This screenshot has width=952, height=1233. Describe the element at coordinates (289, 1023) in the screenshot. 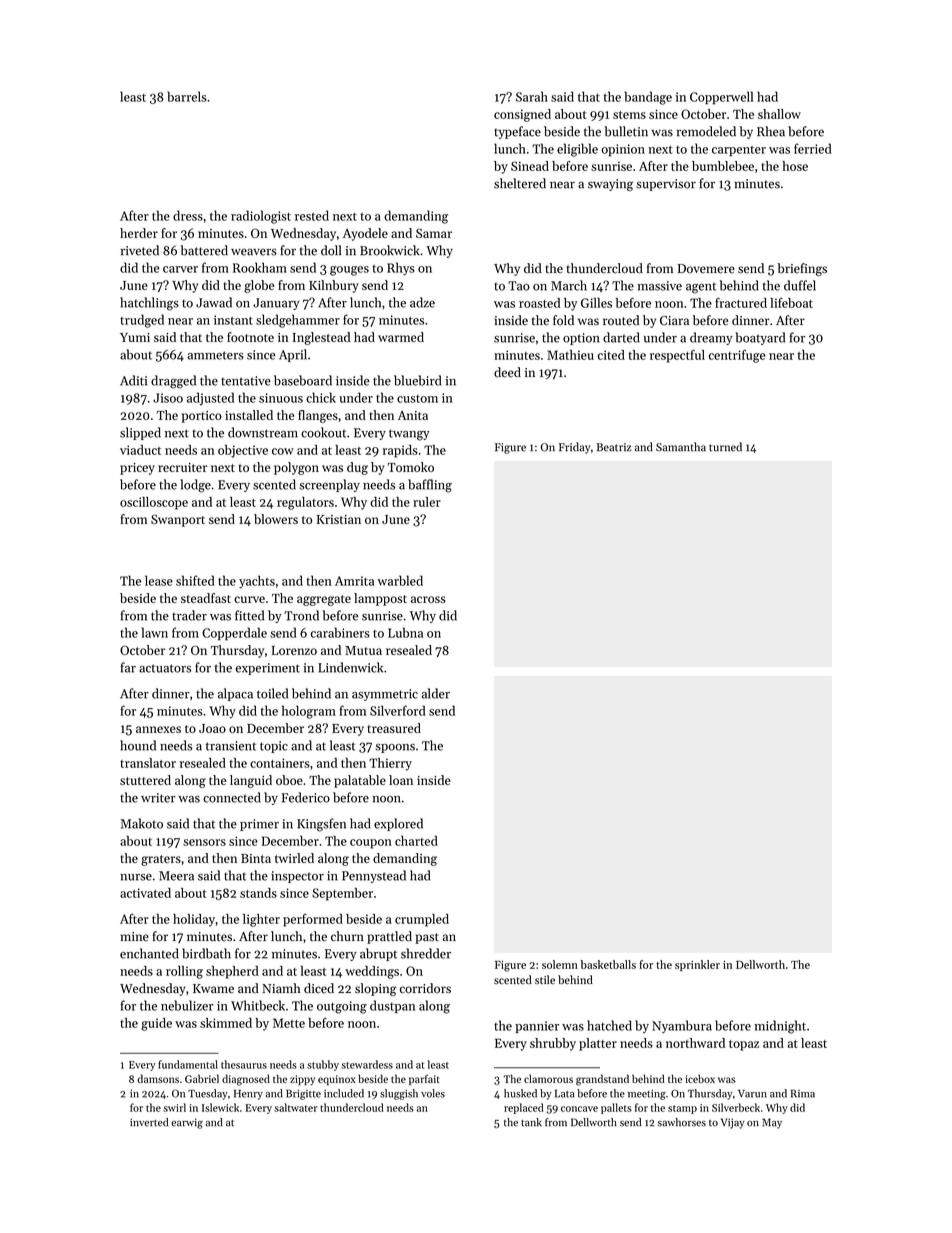

I see `Mette` at that location.
